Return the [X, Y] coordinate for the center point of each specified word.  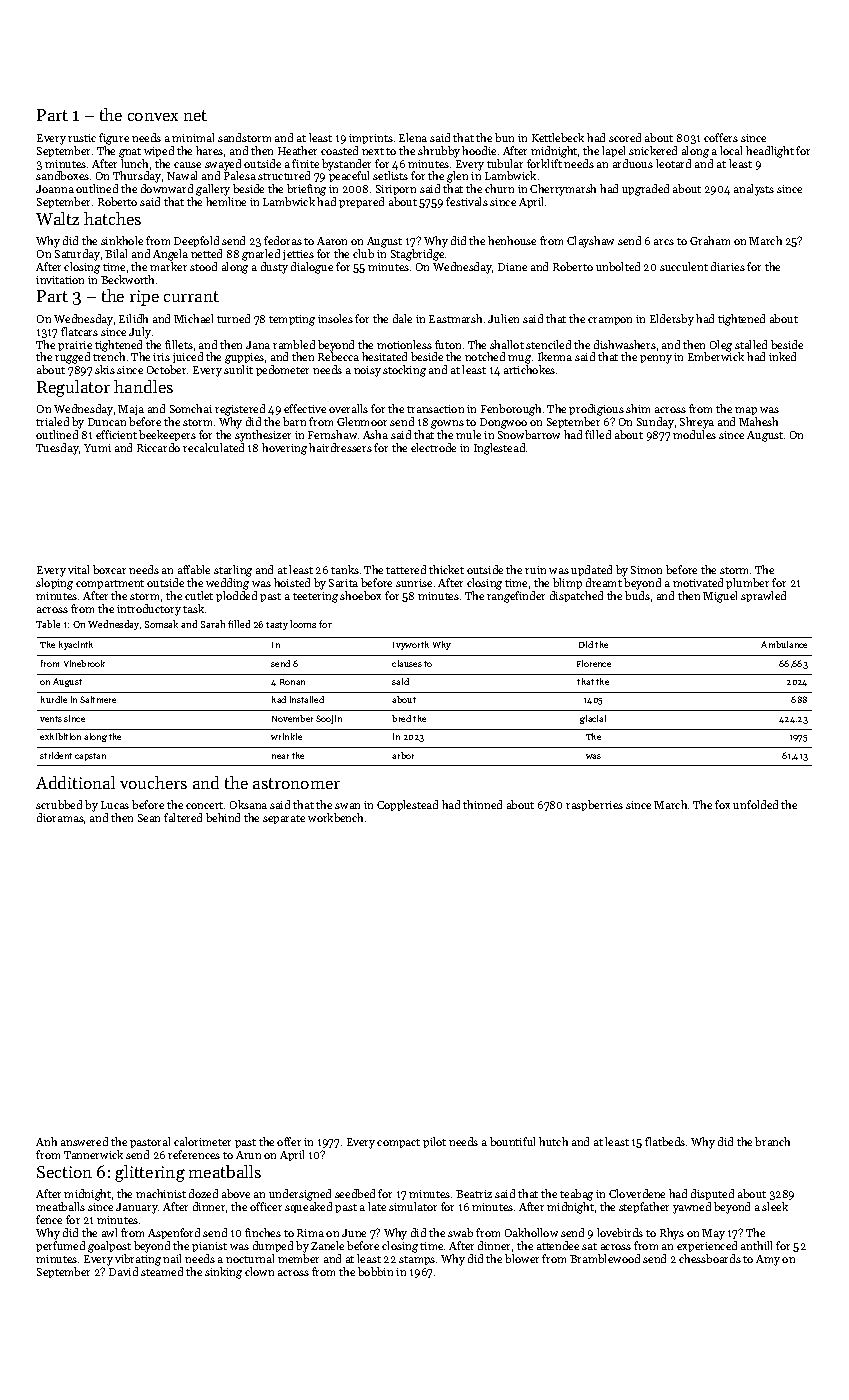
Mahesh [758, 421]
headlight [770, 152]
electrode [433, 447]
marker [168, 266]
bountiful [512, 1141]
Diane [512, 267]
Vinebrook [84, 663]
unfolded [755, 804]
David [123, 1271]
